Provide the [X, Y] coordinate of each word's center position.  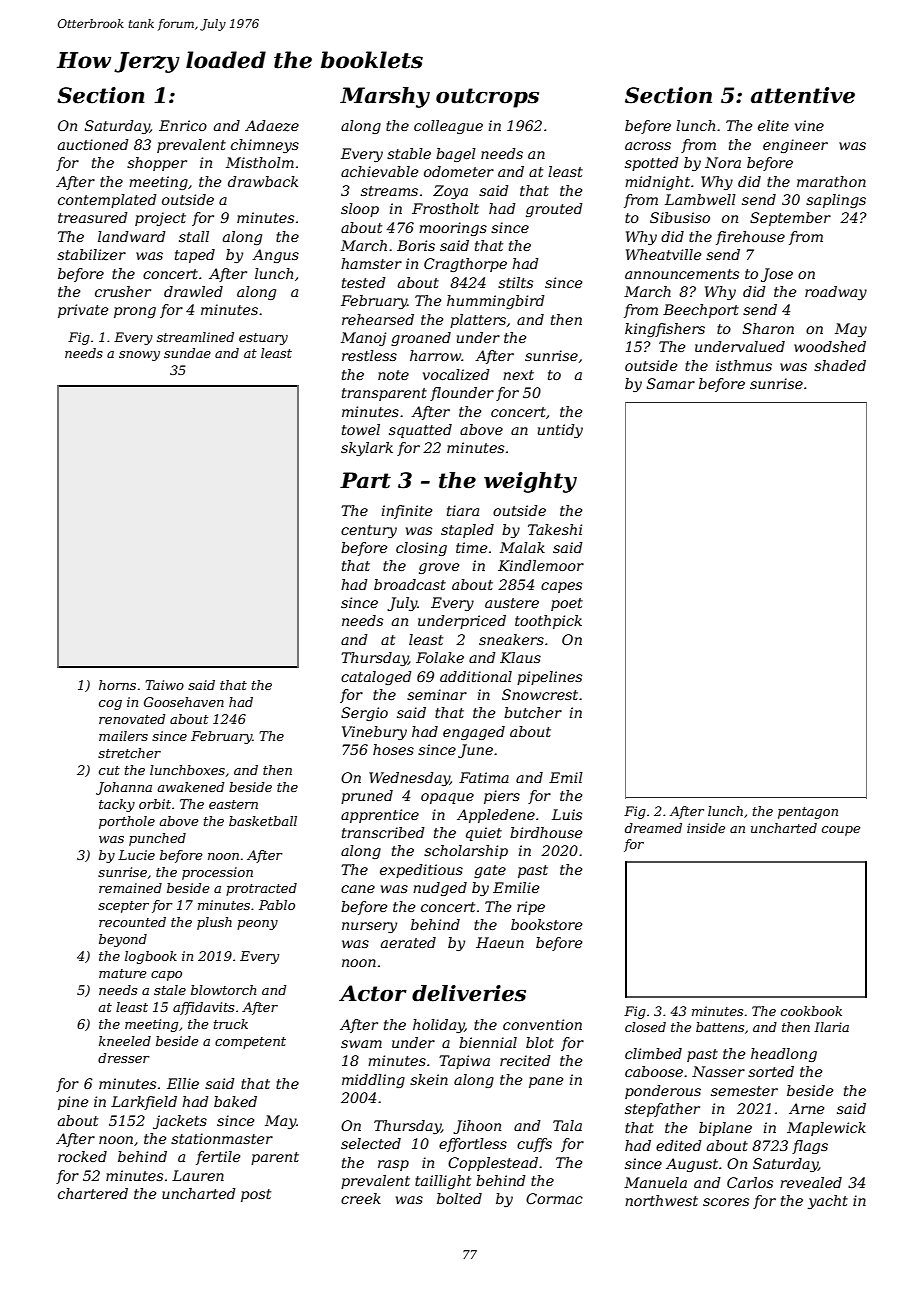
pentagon [808, 813]
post [256, 1195]
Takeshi [555, 529]
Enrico [183, 125]
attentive [803, 95]
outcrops [487, 98]
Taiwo [164, 685]
